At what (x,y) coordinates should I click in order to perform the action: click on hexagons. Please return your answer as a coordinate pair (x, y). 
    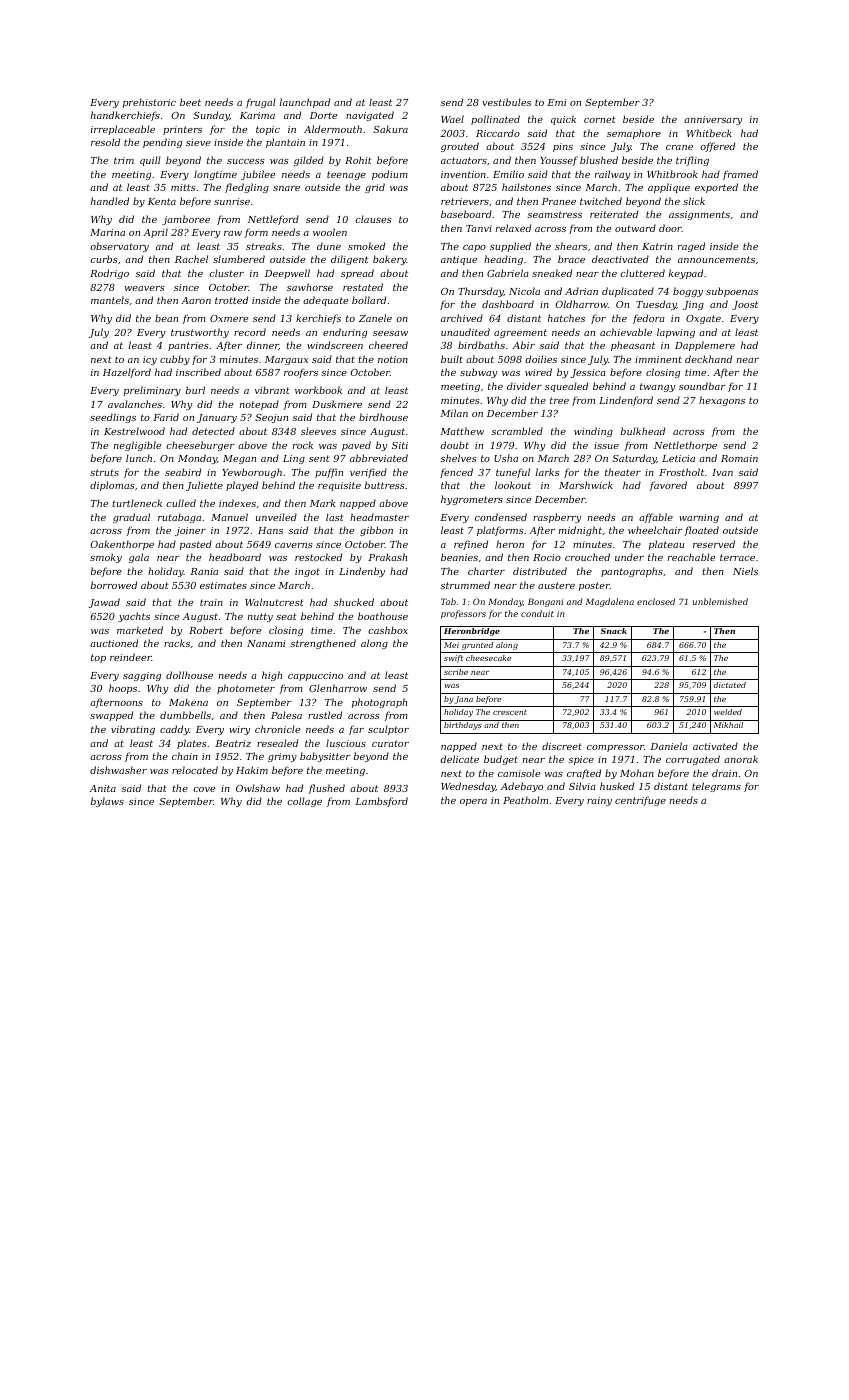
    Looking at the image, I should click on (722, 401).
